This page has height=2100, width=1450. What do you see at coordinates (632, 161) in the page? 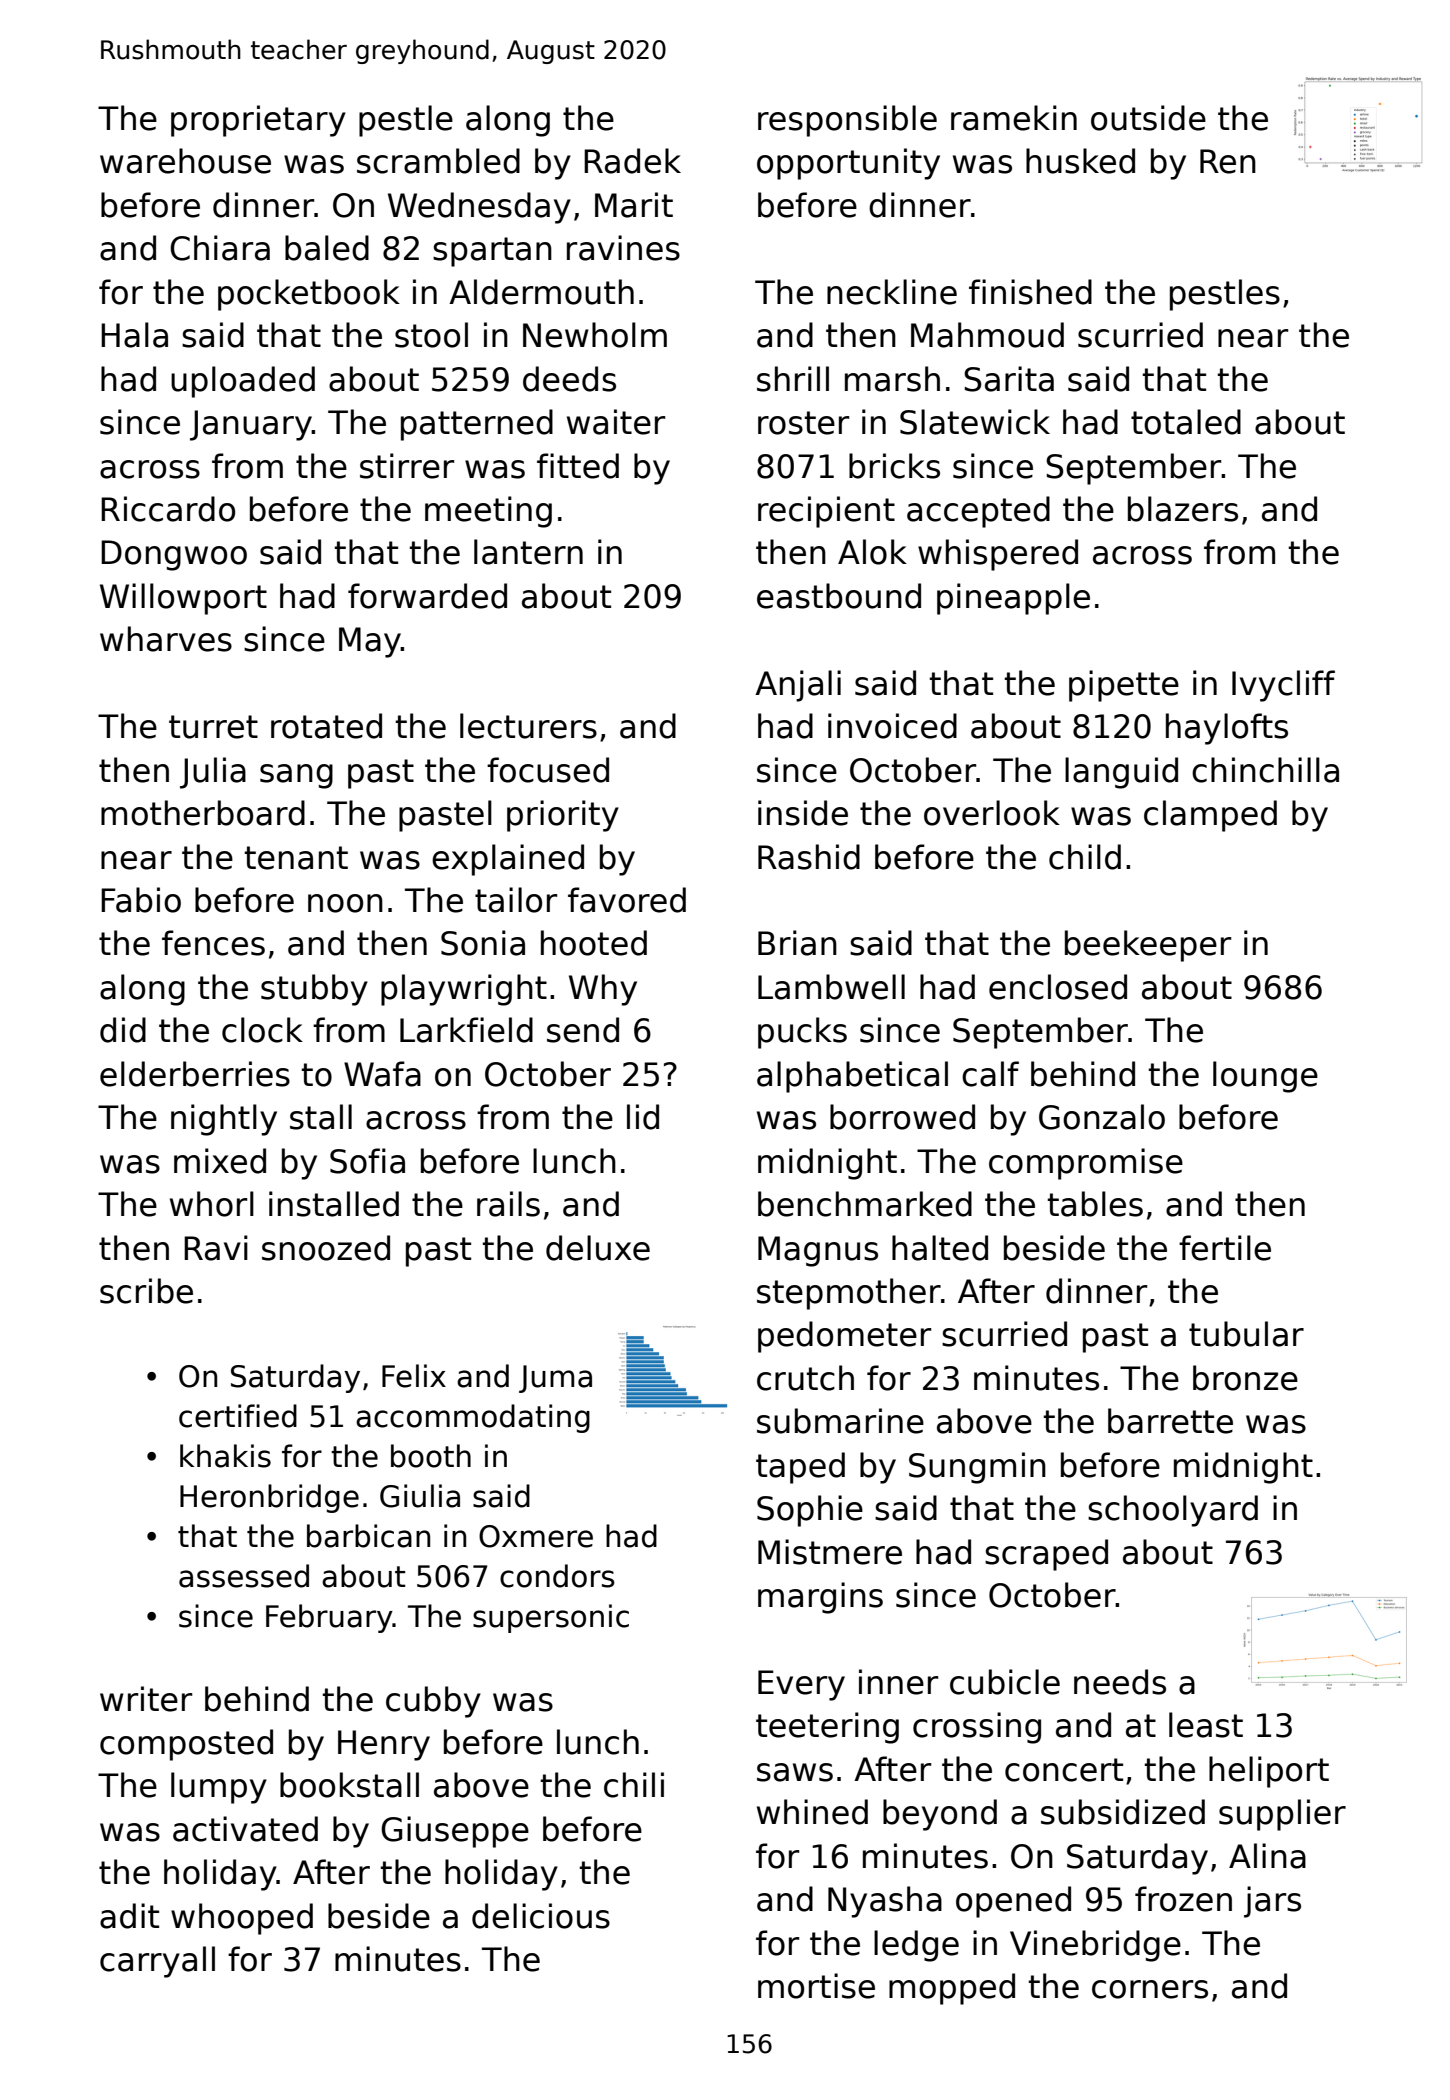
I see `Radek` at bounding box center [632, 161].
